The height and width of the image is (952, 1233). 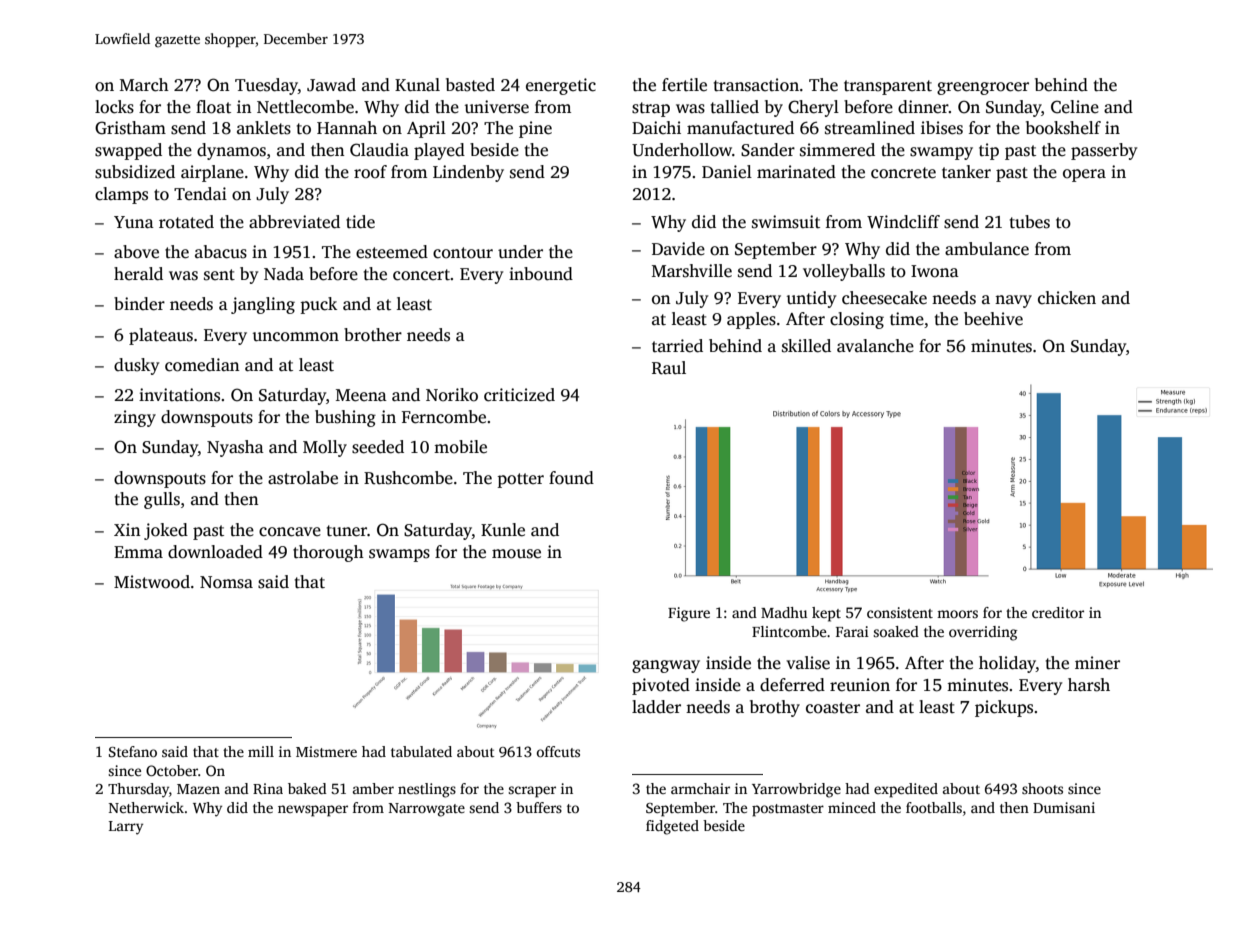 I want to click on creditor, so click(x=1058, y=612).
